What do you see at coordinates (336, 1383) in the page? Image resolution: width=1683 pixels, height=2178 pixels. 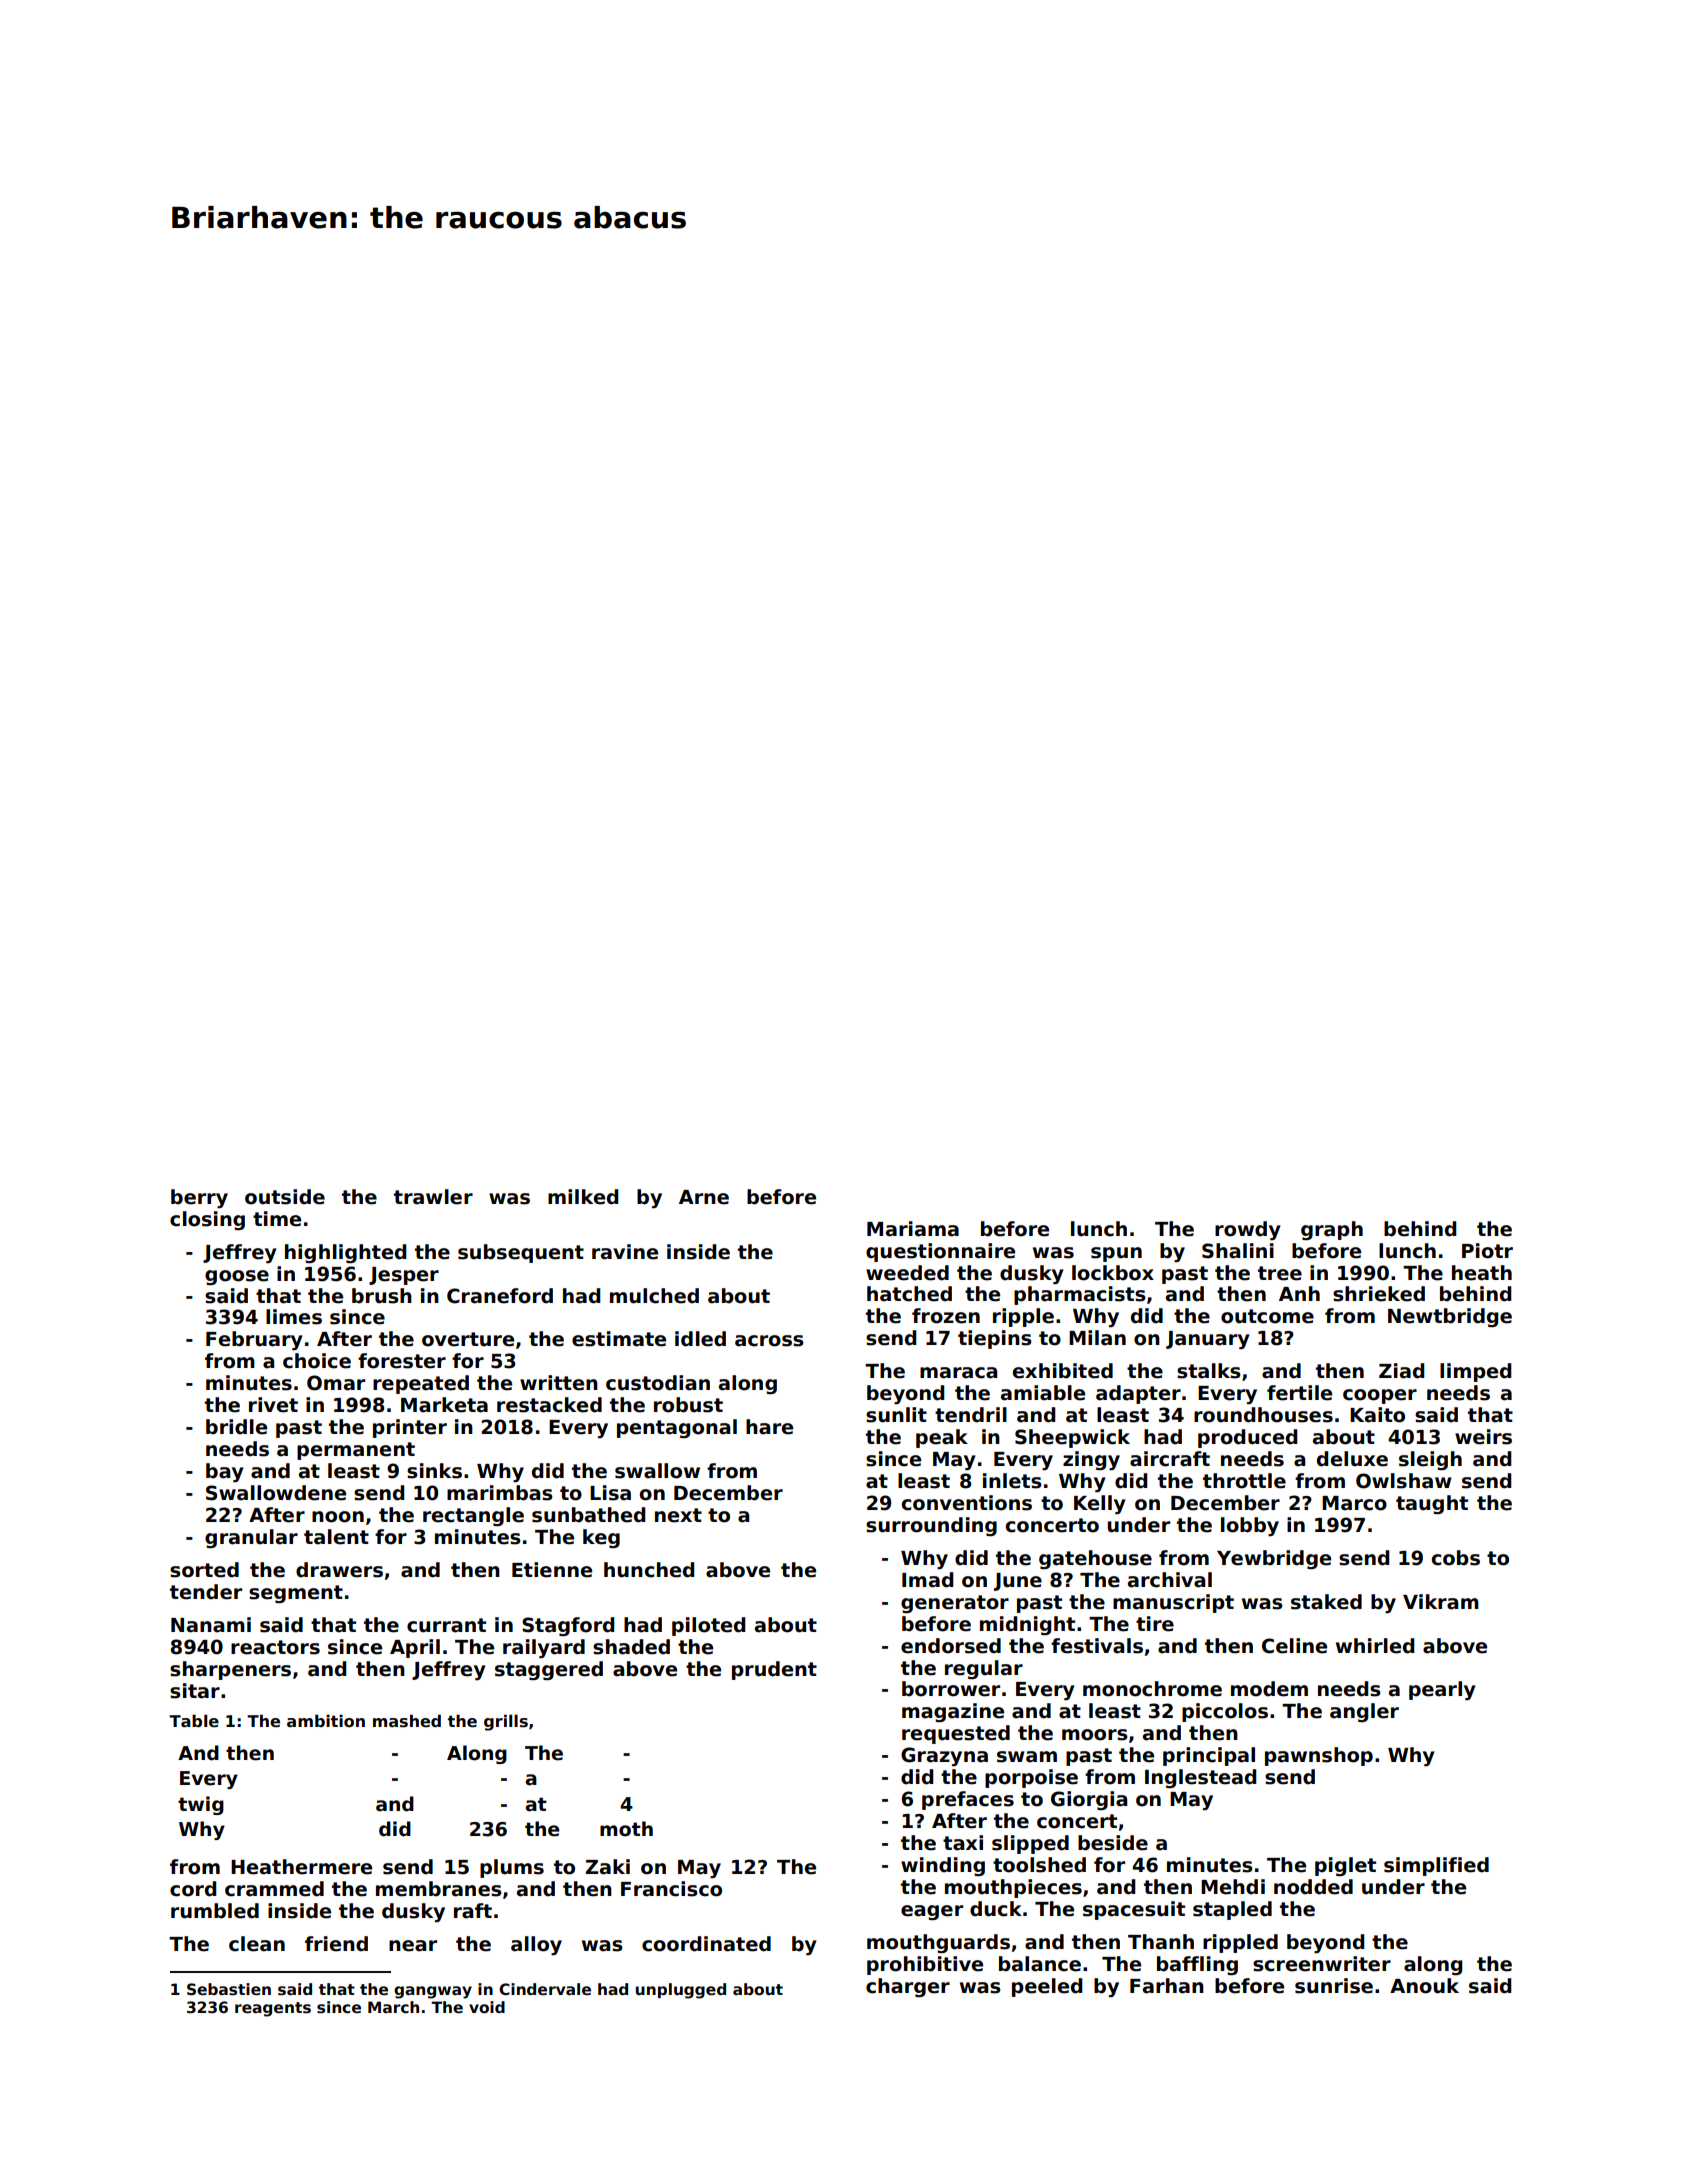 I see `Omar` at bounding box center [336, 1383].
